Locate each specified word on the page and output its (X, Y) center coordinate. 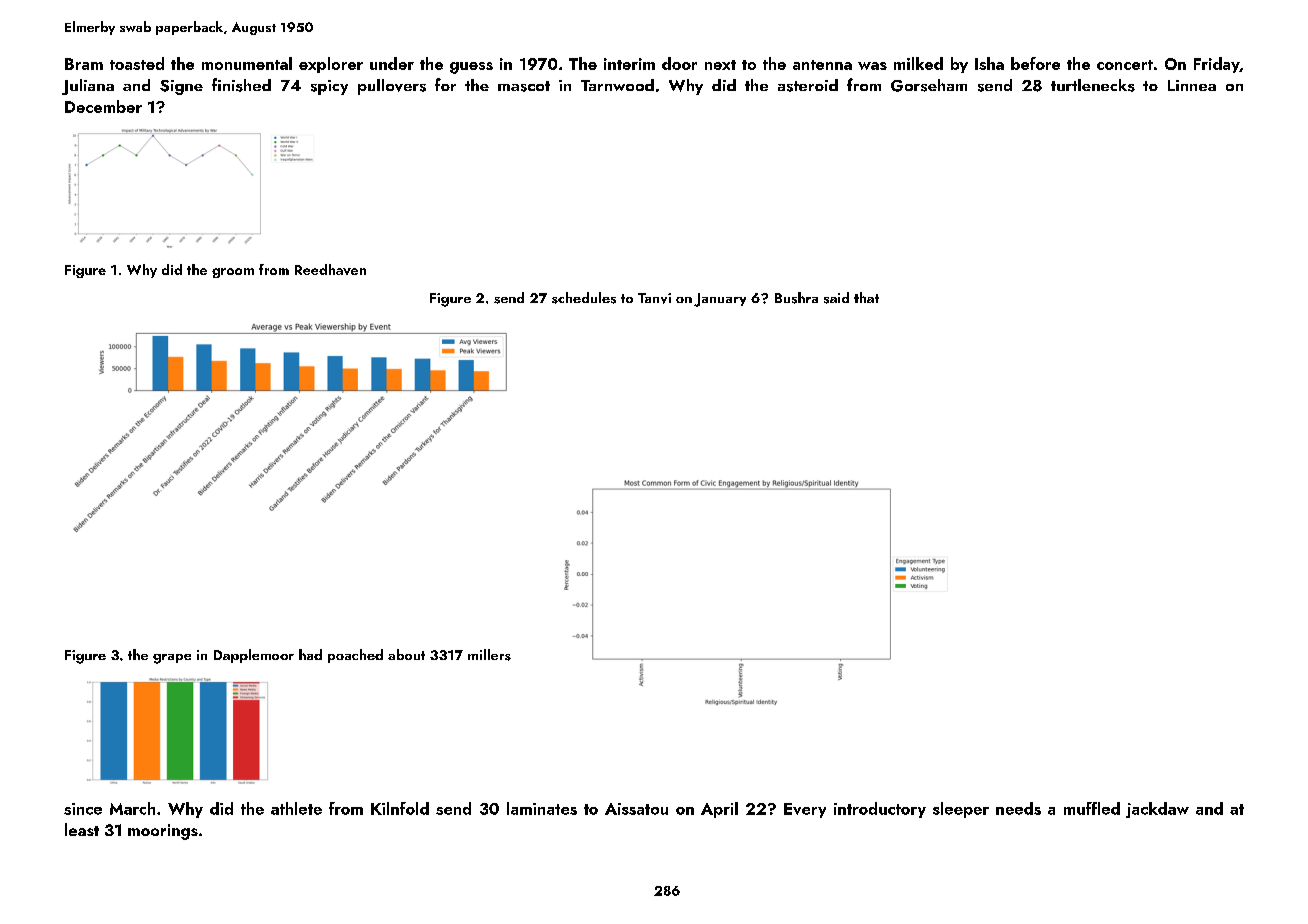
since (83, 809)
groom (233, 273)
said (836, 298)
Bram (84, 64)
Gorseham (929, 85)
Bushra (796, 298)
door (679, 63)
